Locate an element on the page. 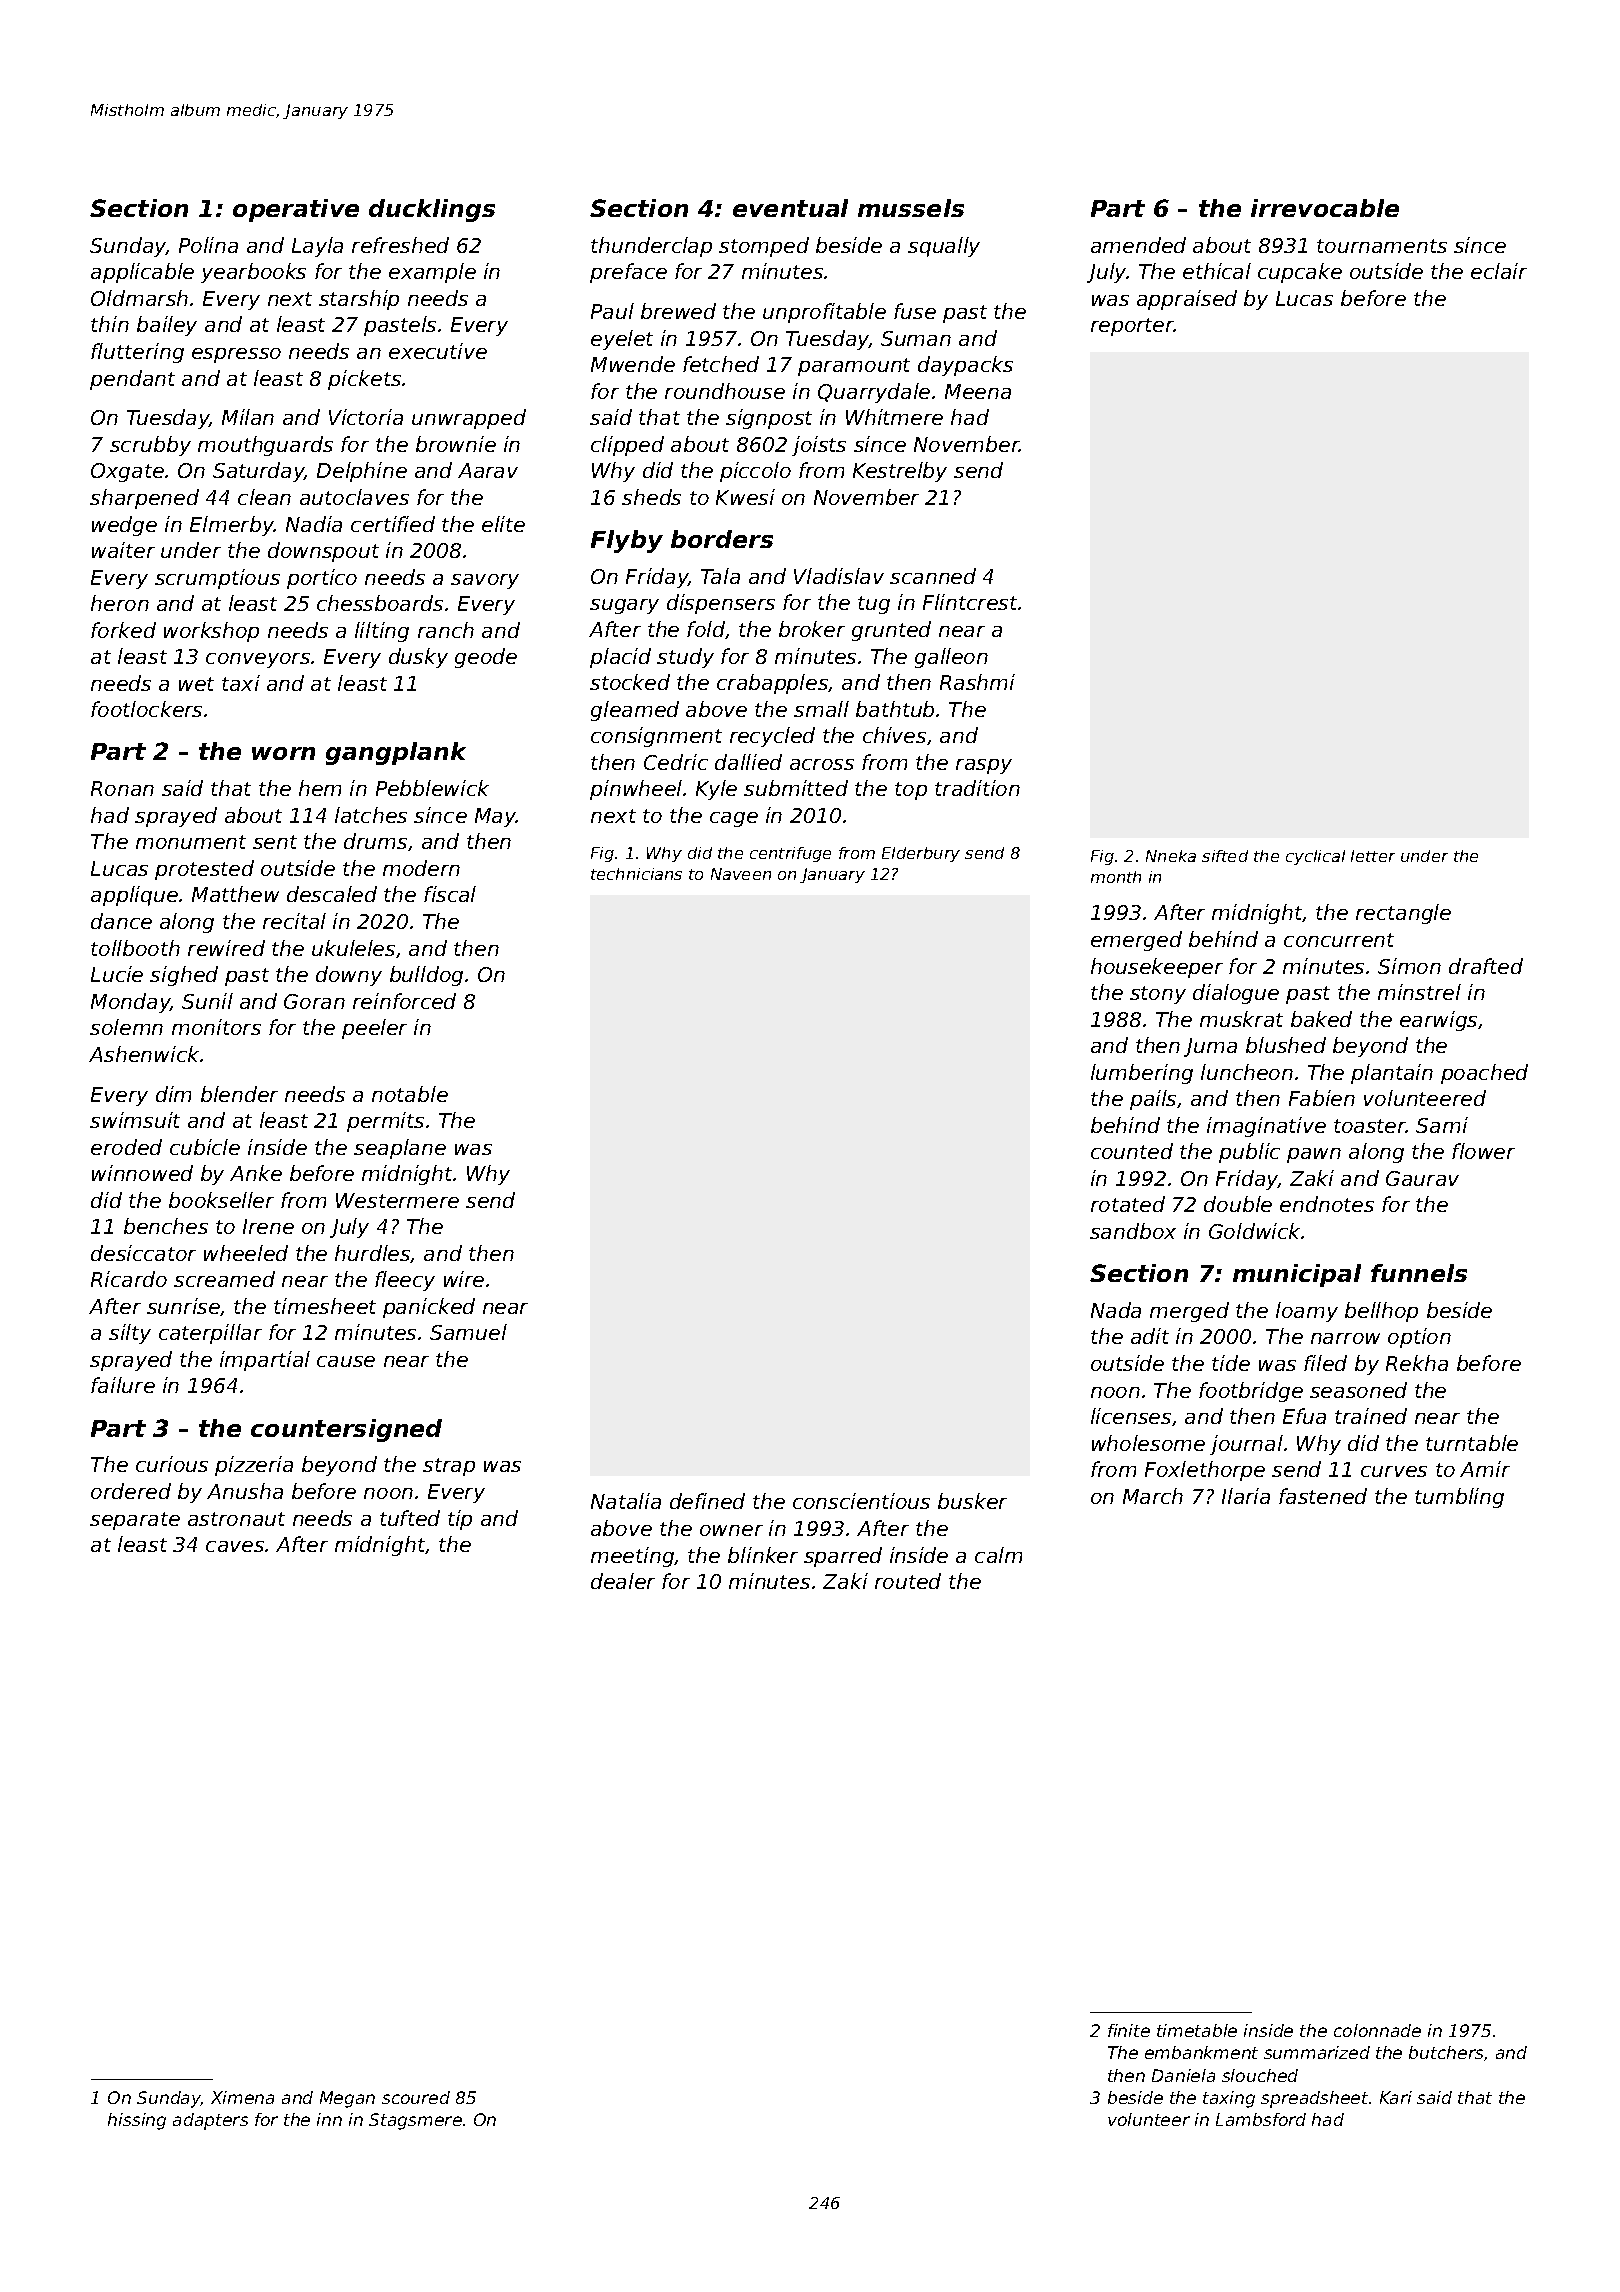 Image resolution: width=1620 pixels, height=2292 pixels. Ricardo is located at coordinates (129, 1279).
